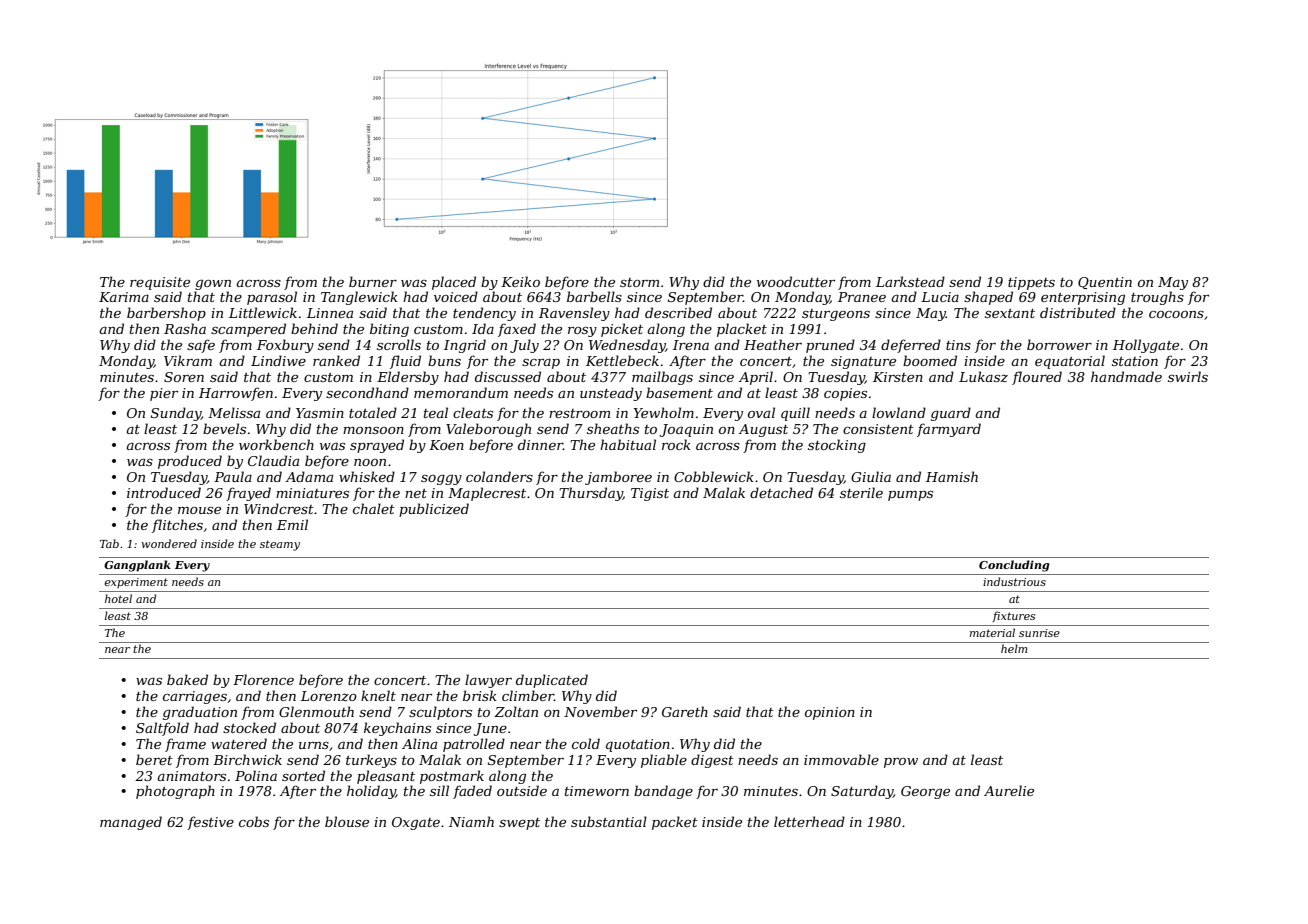 Image resolution: width=1308 pixels, height=924 pixels. What do you see at coordinates (309, 476) in the image?
I see `Adama` at bounding box center [309, 476].
